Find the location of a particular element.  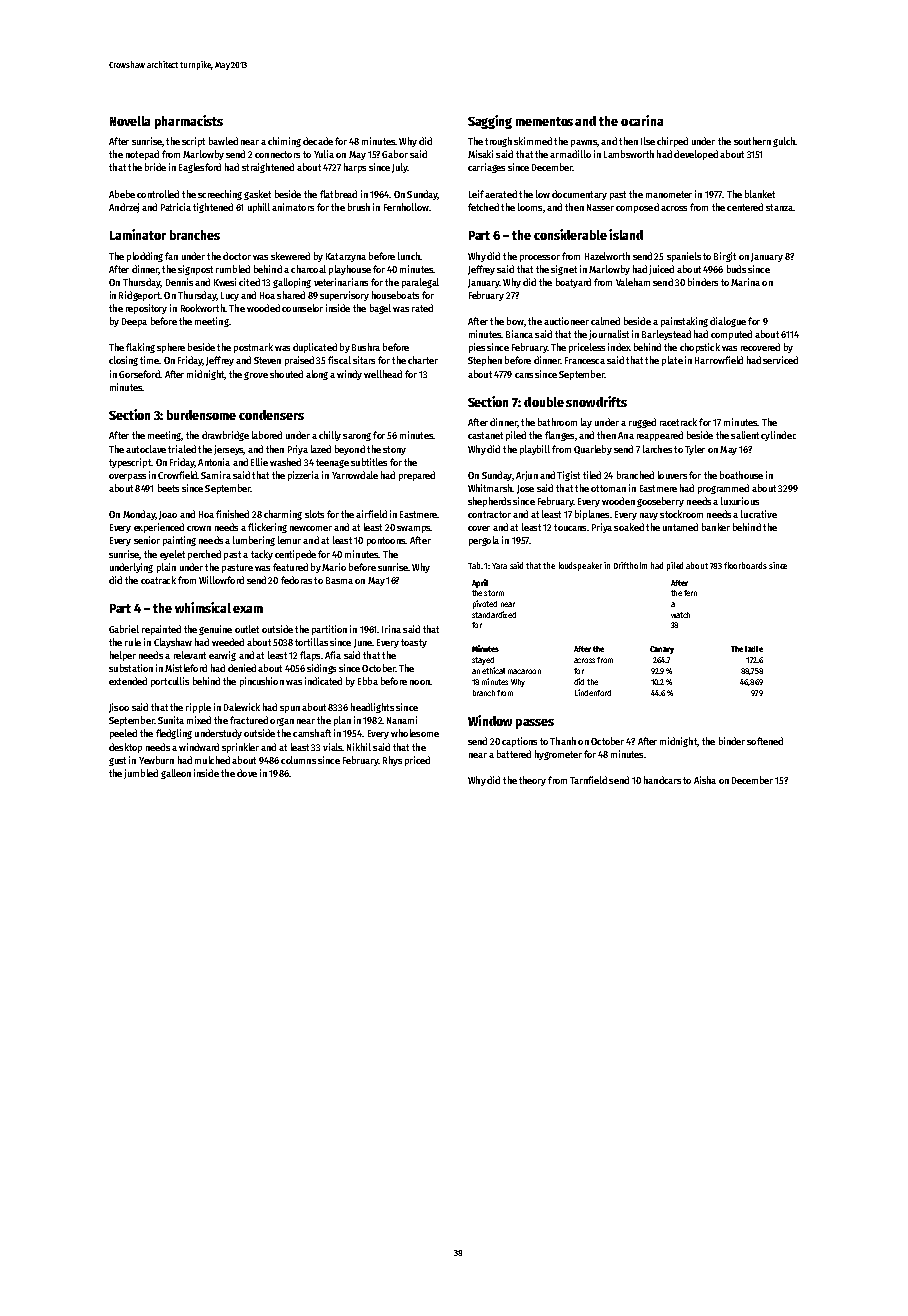

Tab is located at coordinates (474, 565).
